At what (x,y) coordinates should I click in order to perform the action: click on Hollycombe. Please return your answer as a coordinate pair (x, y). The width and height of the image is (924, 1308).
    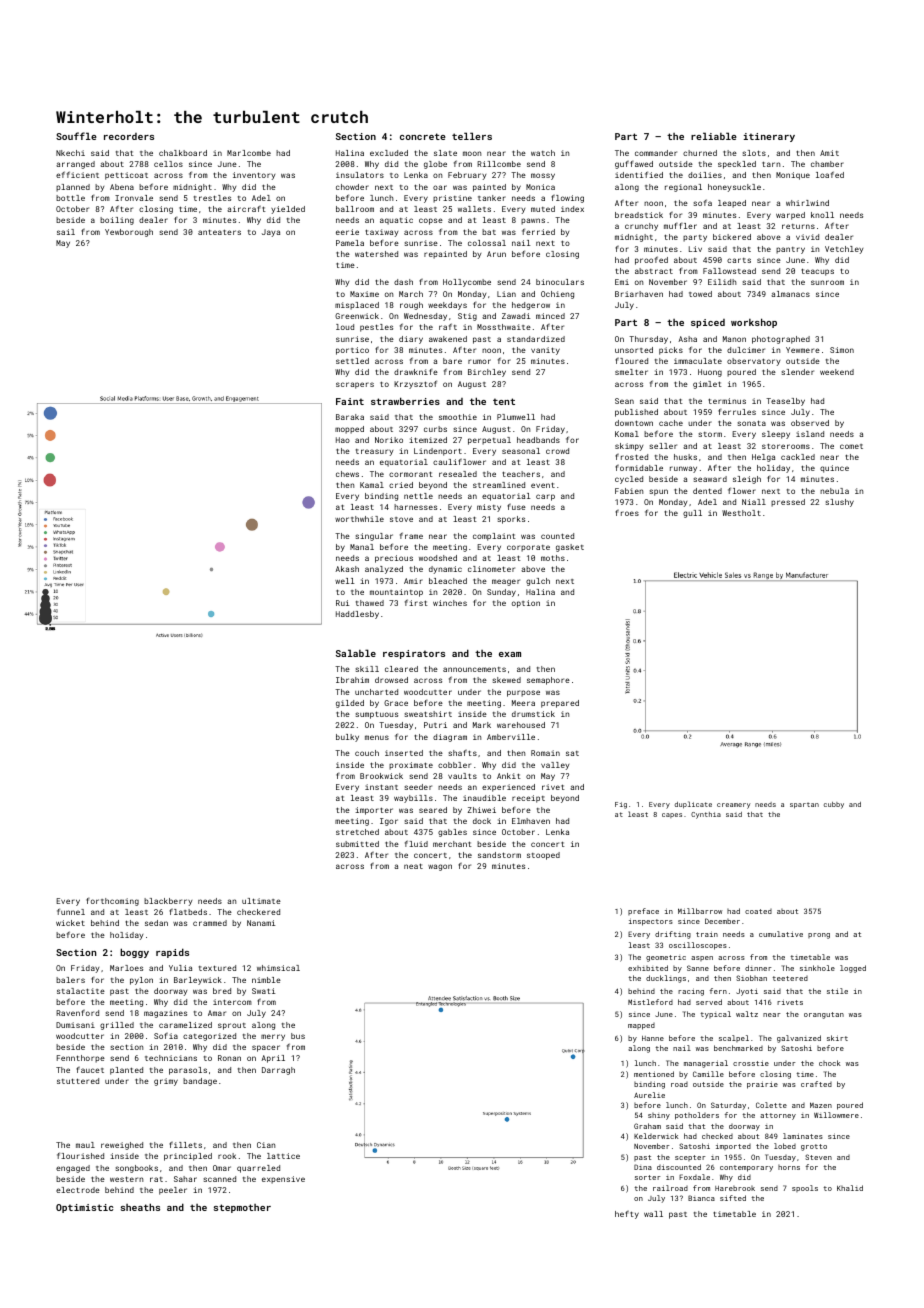
    Looking at the image, I should click on (467, 283).
